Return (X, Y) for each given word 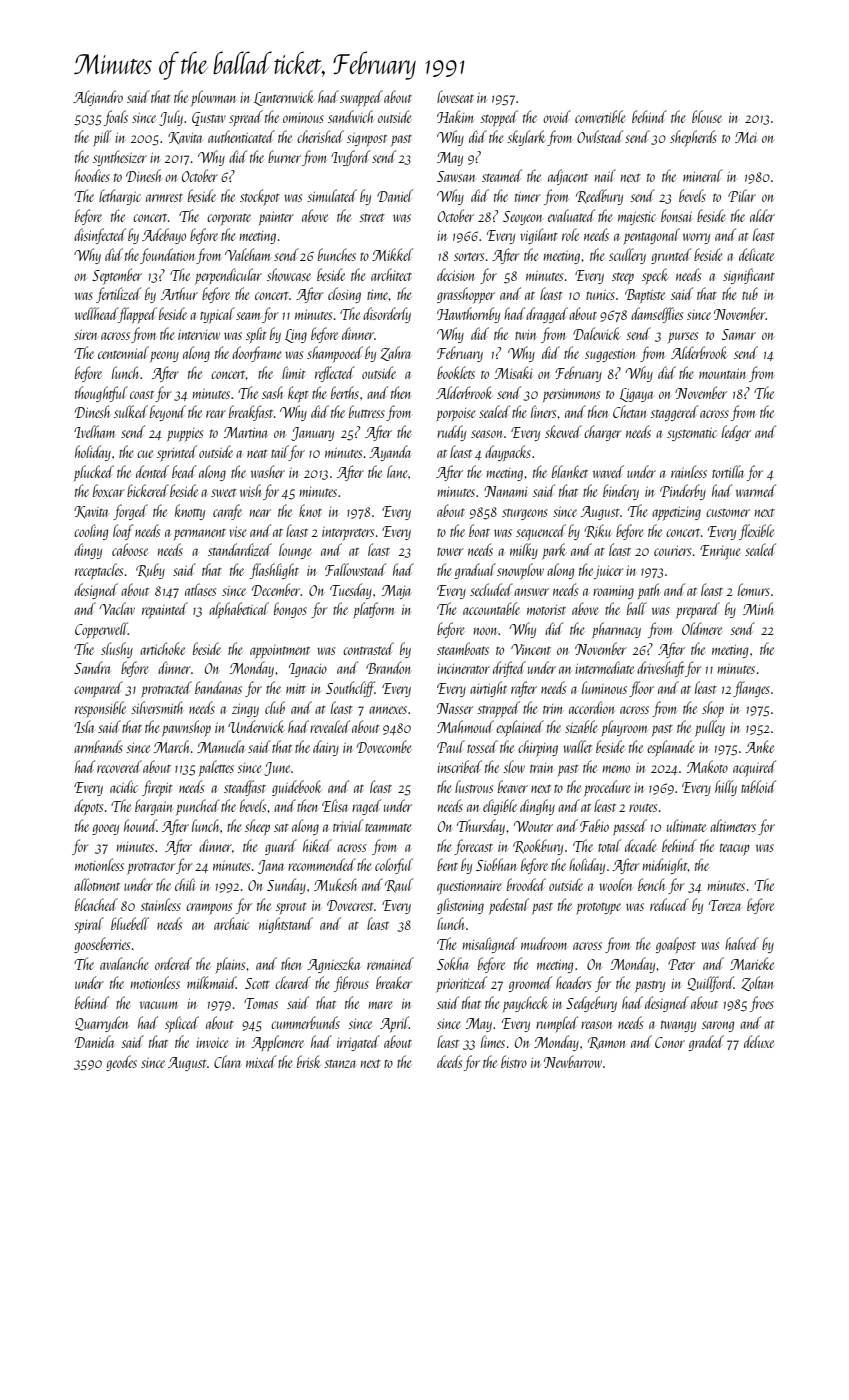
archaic (231, 923)
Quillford (710, 984)
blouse (707, 116)
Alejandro (98, 98)
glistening (460, 906)
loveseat (455, 96)
